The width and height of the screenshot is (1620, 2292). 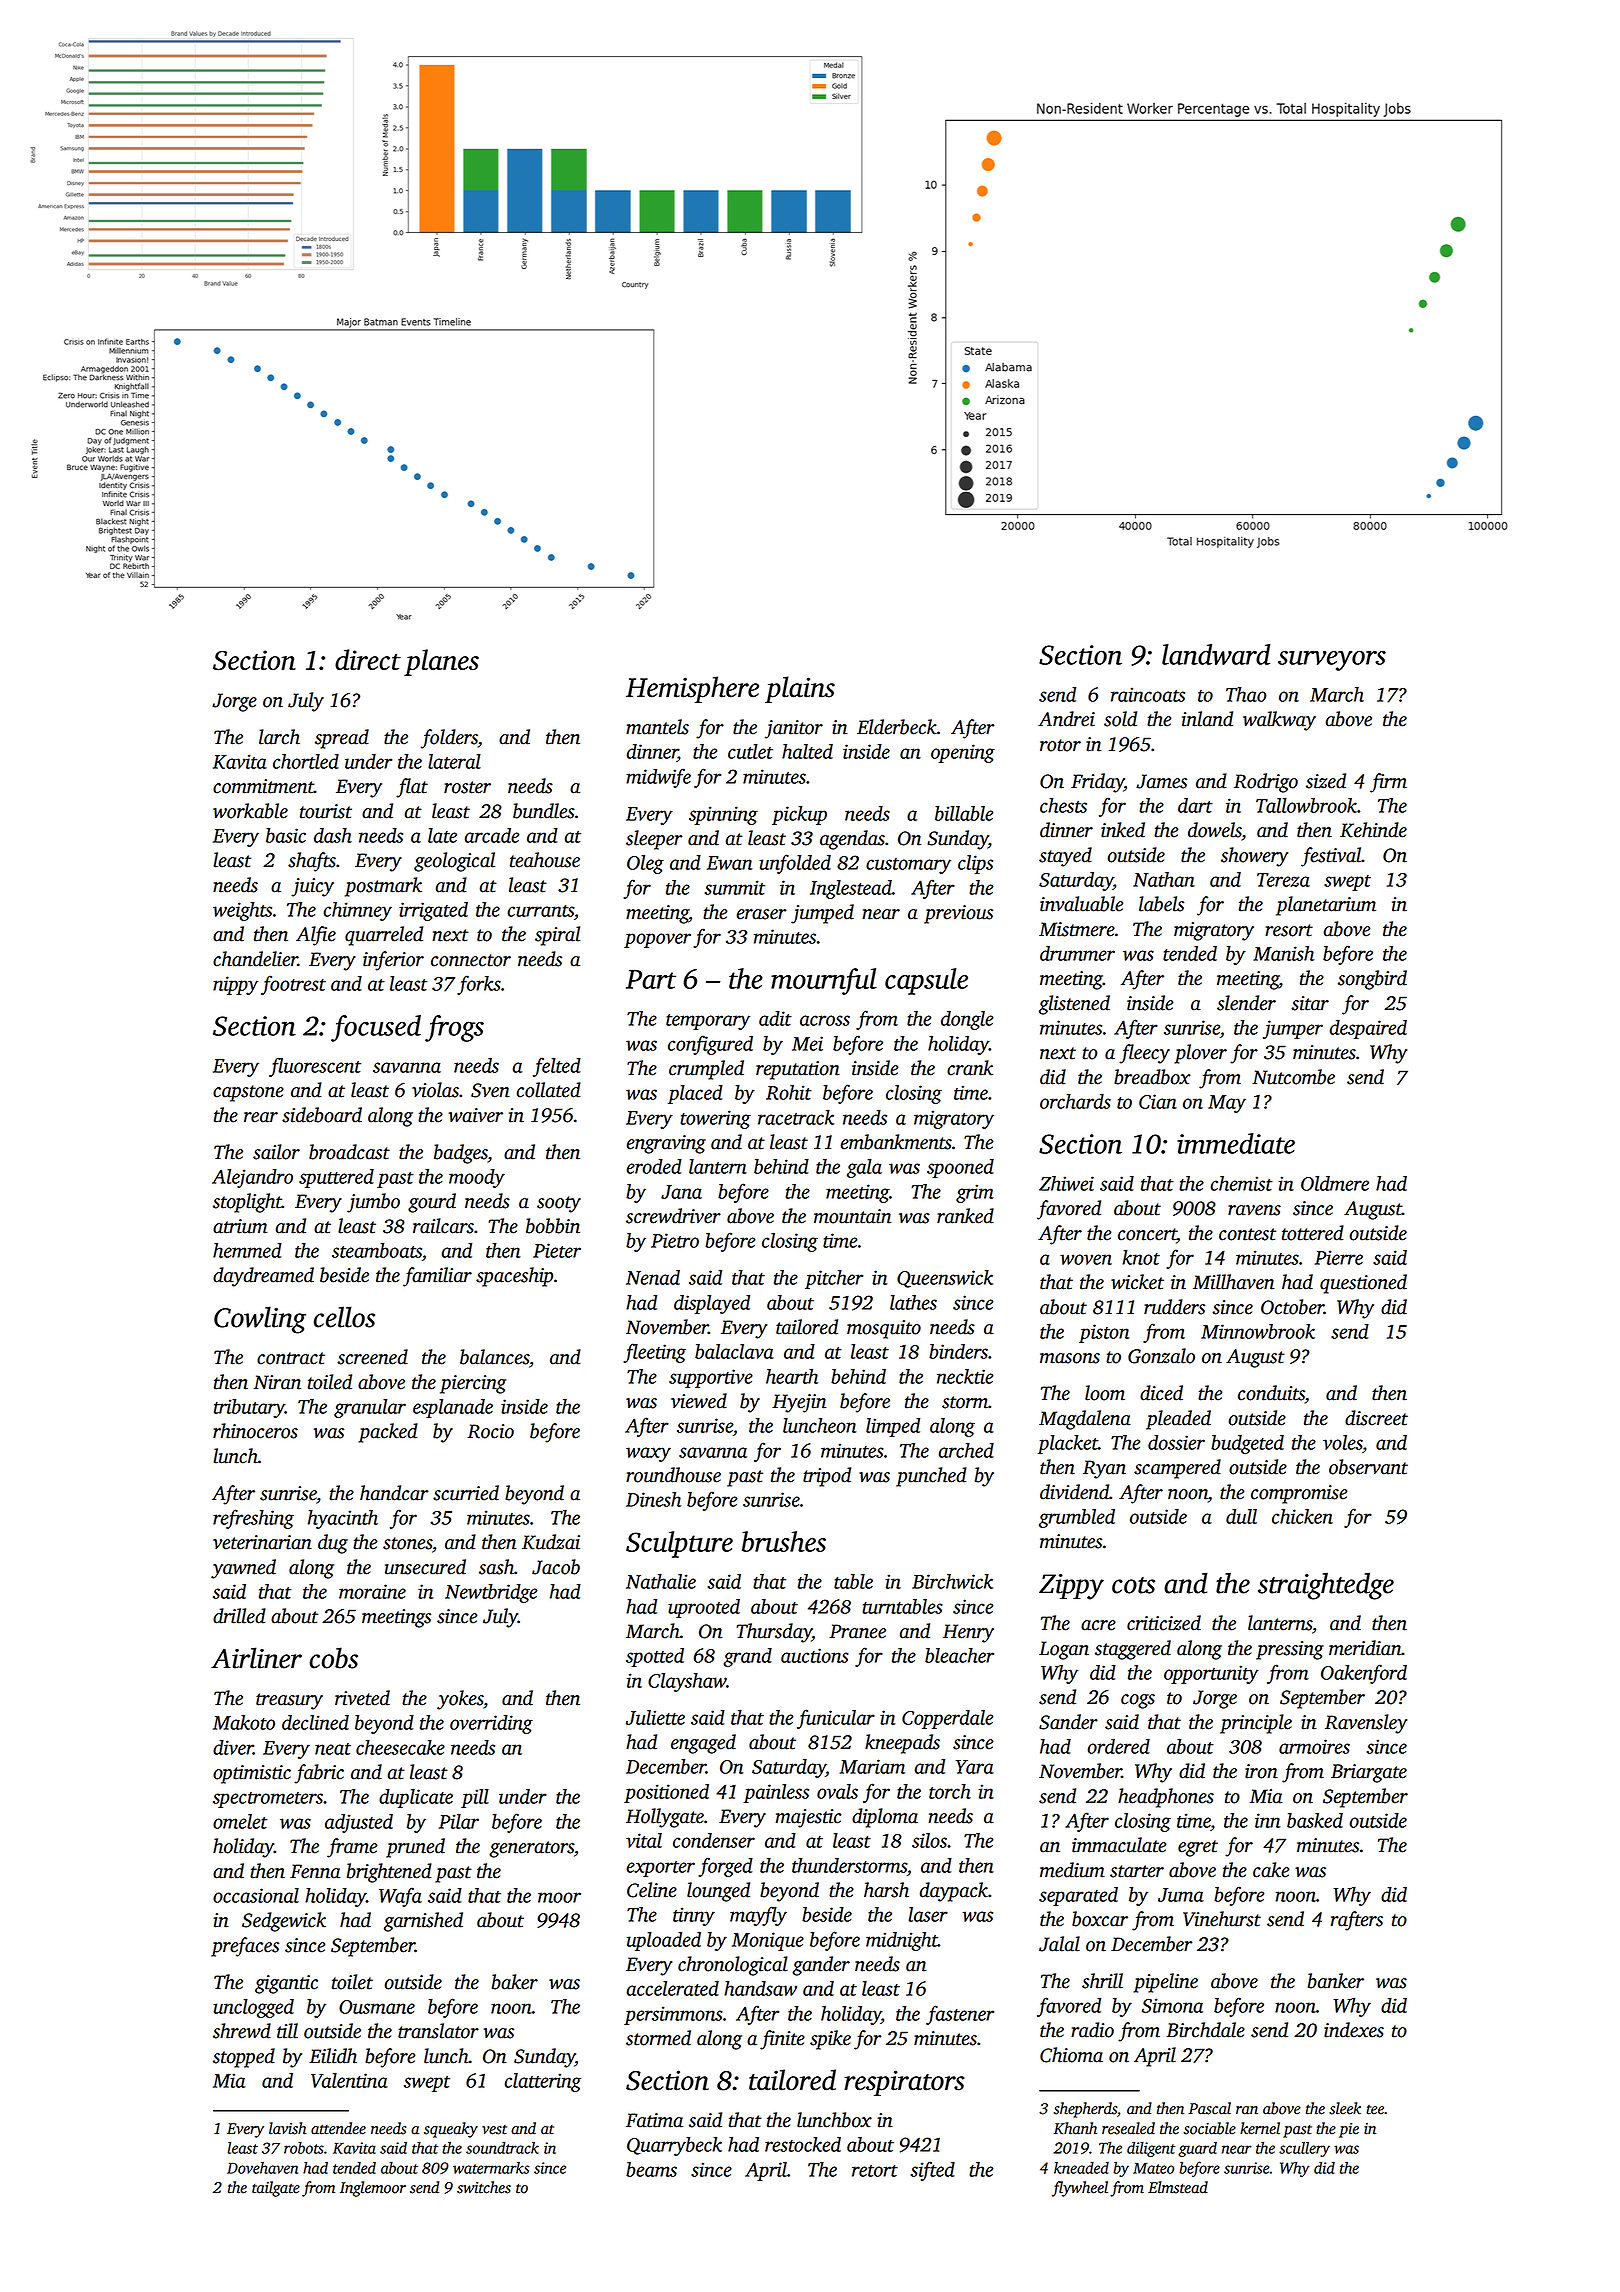 I want to click on Dovehaven, so click(x=262, y=2168).
